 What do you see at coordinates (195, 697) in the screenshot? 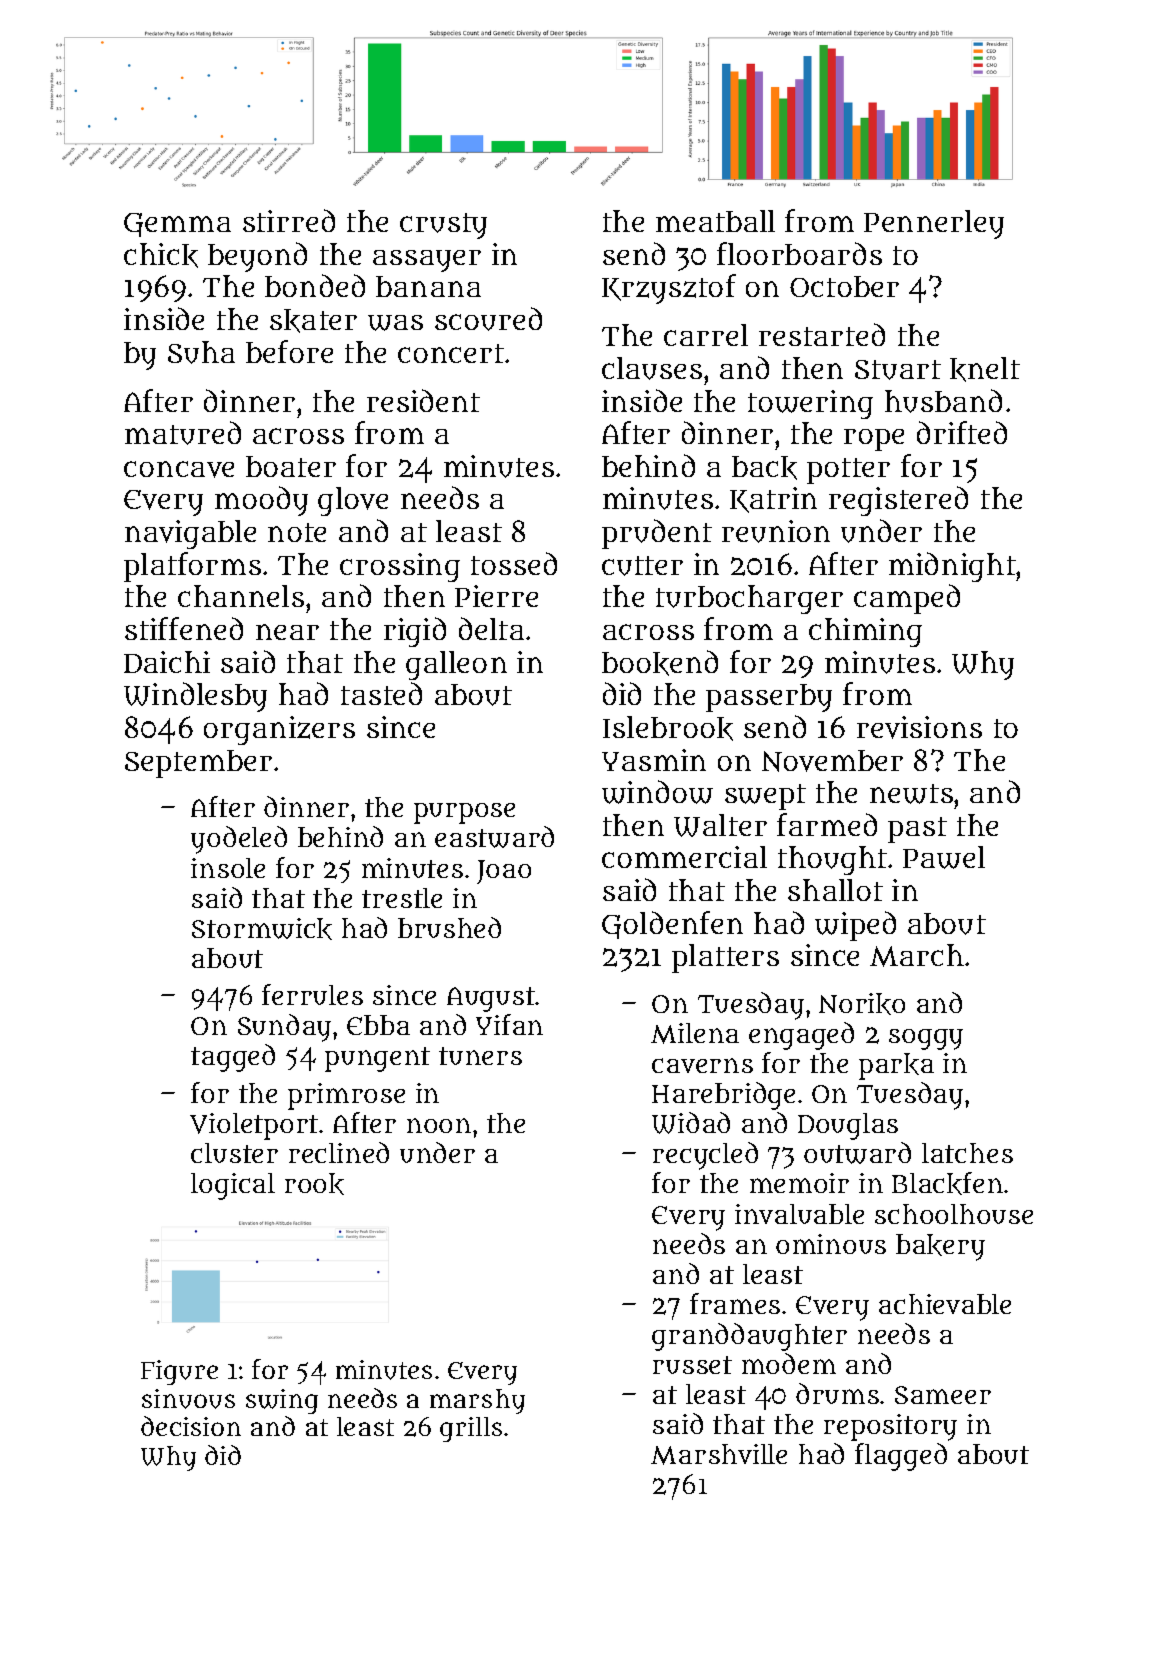
I see `Windlesby` at bounding box center [195, 697].
